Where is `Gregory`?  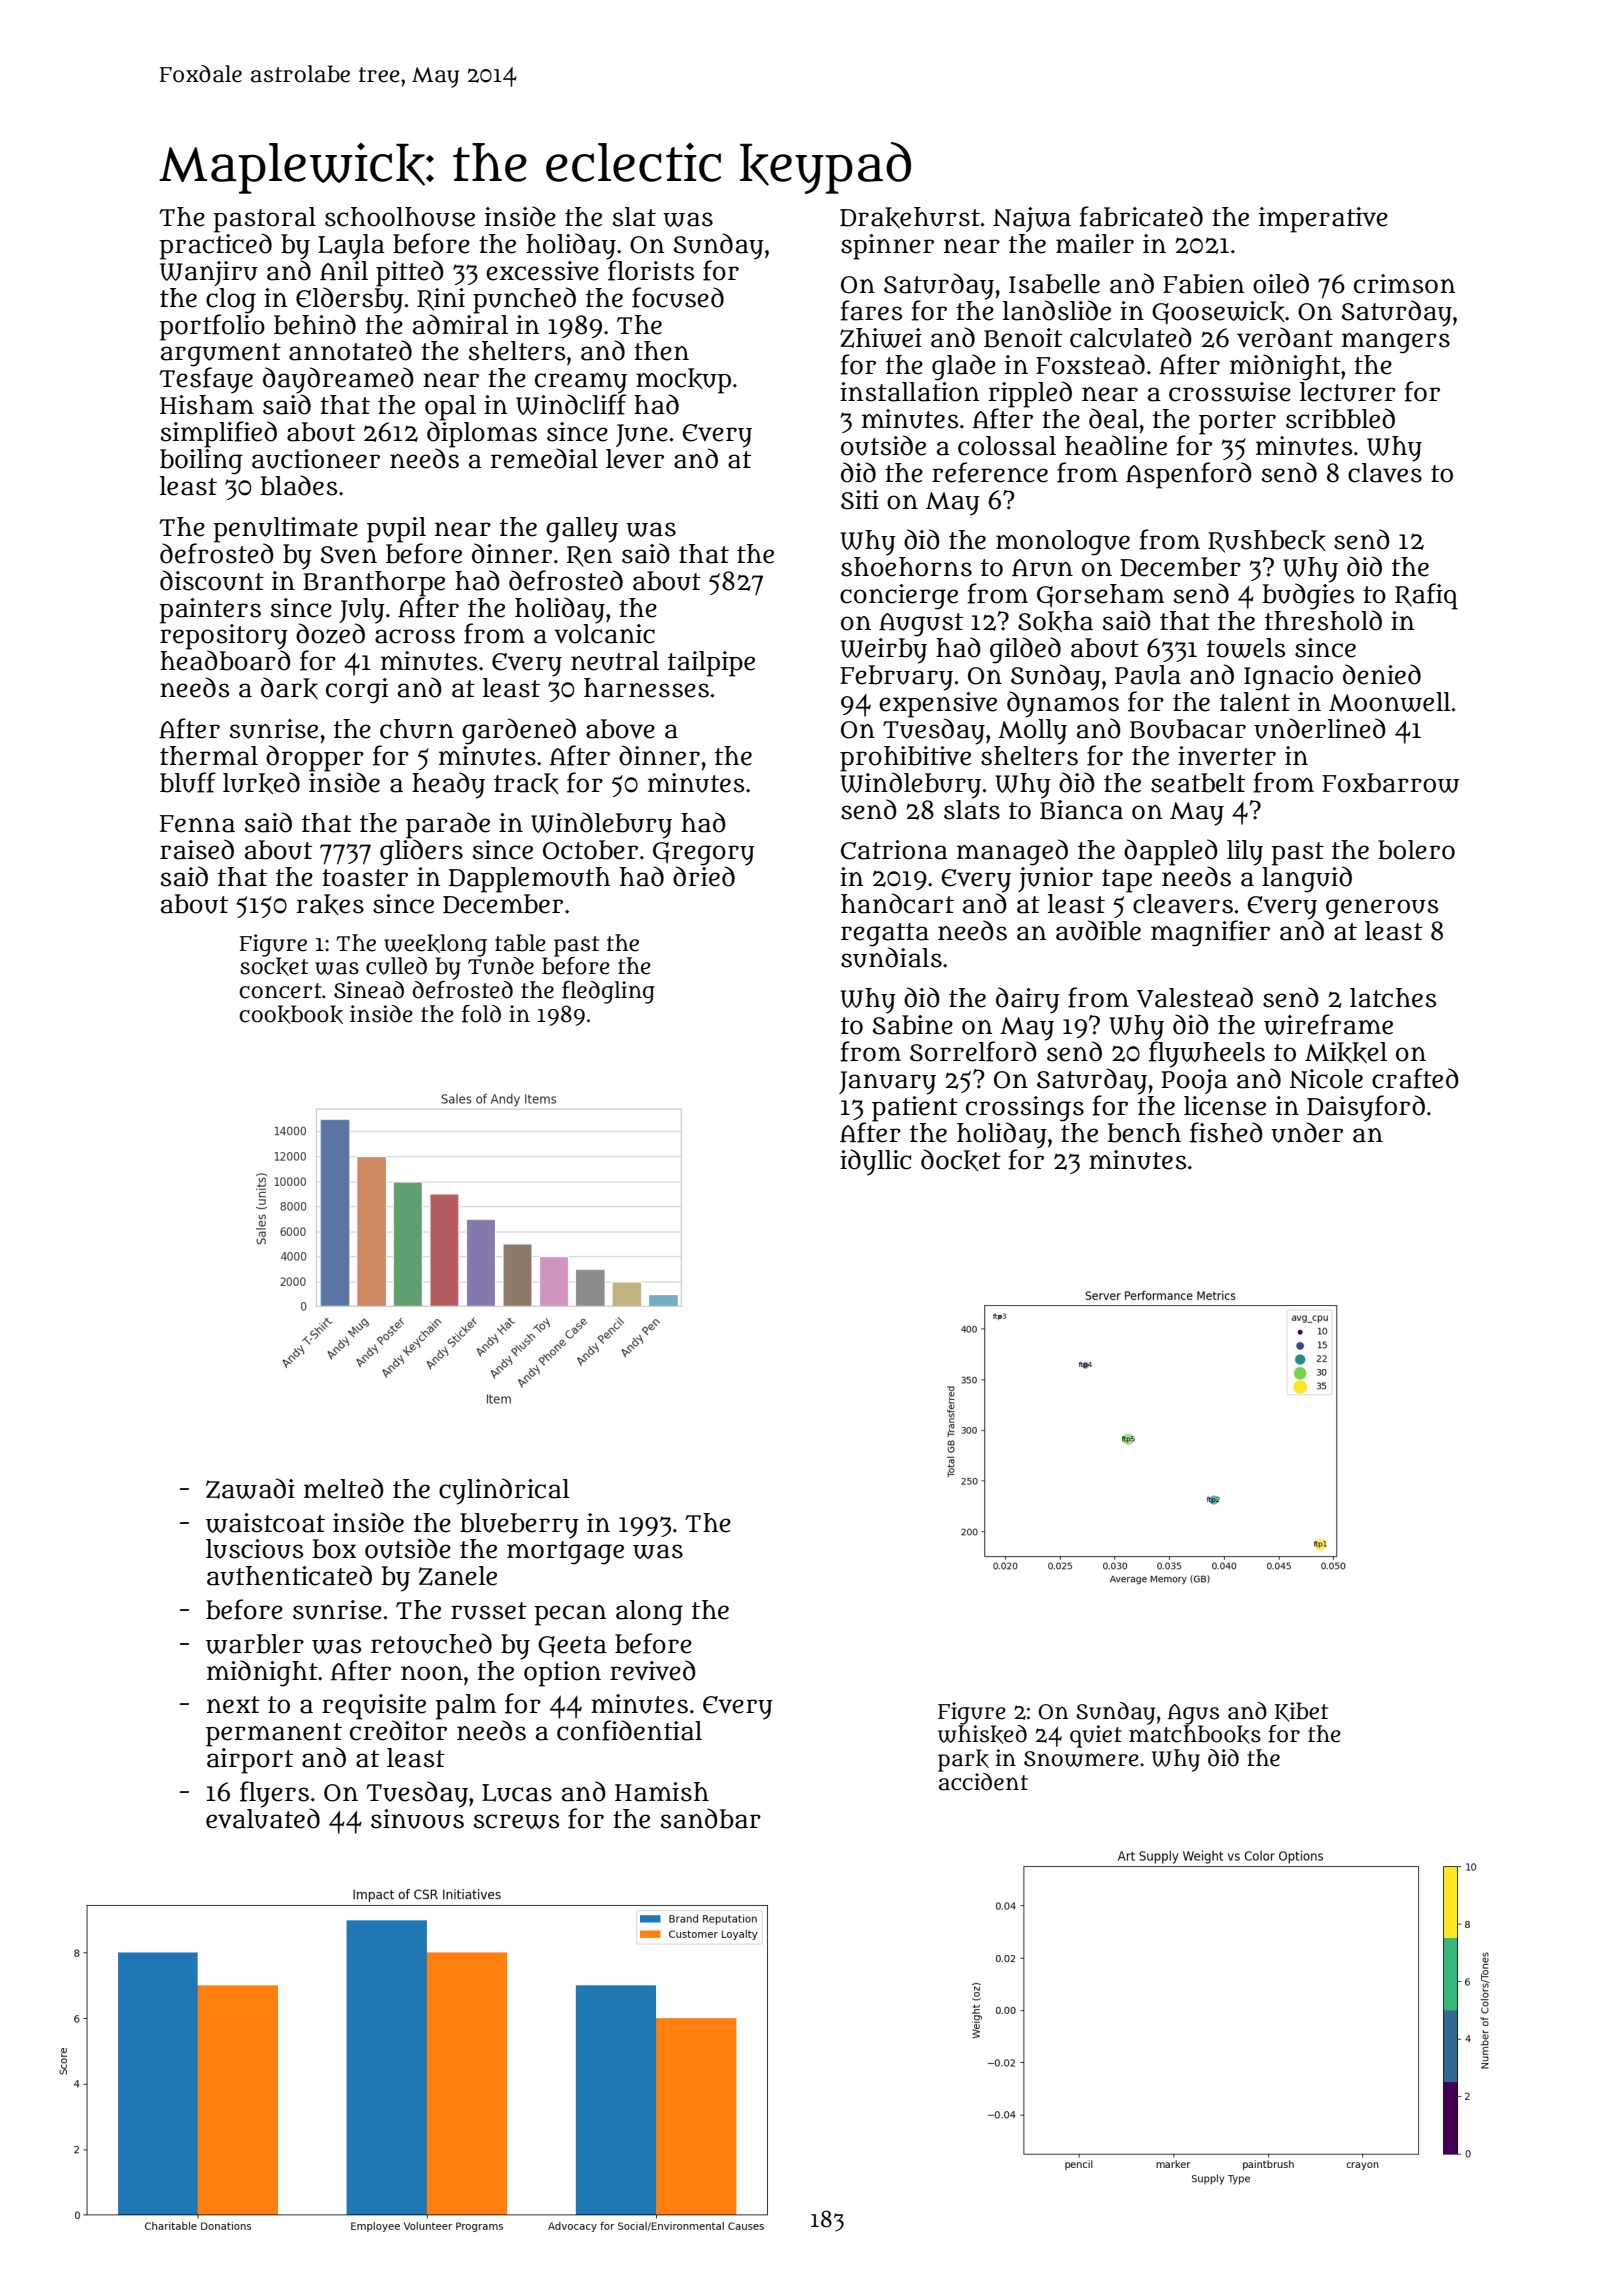 Gregory is located at coordinates (704, 854).
